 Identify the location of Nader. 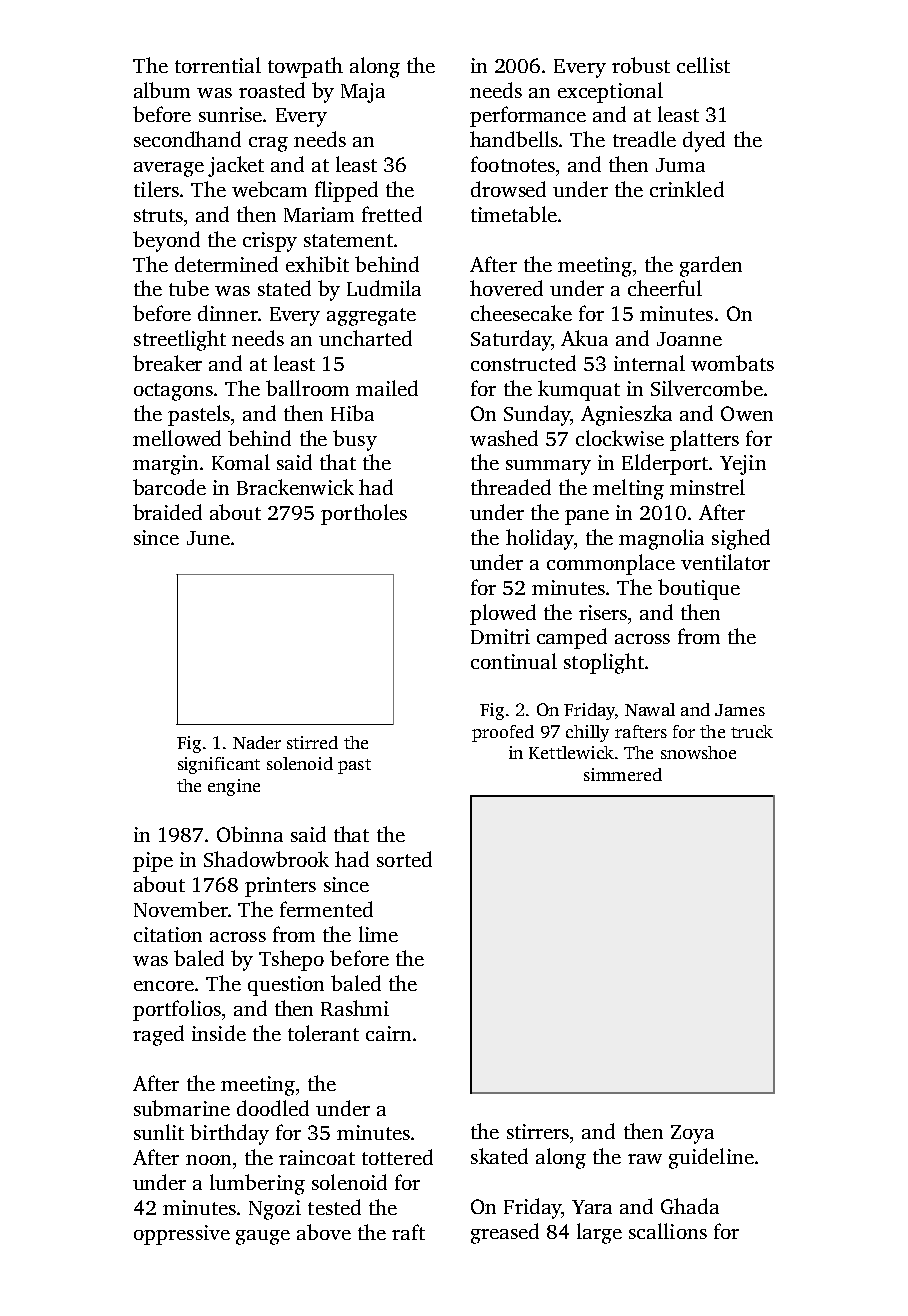
(257, 742).
